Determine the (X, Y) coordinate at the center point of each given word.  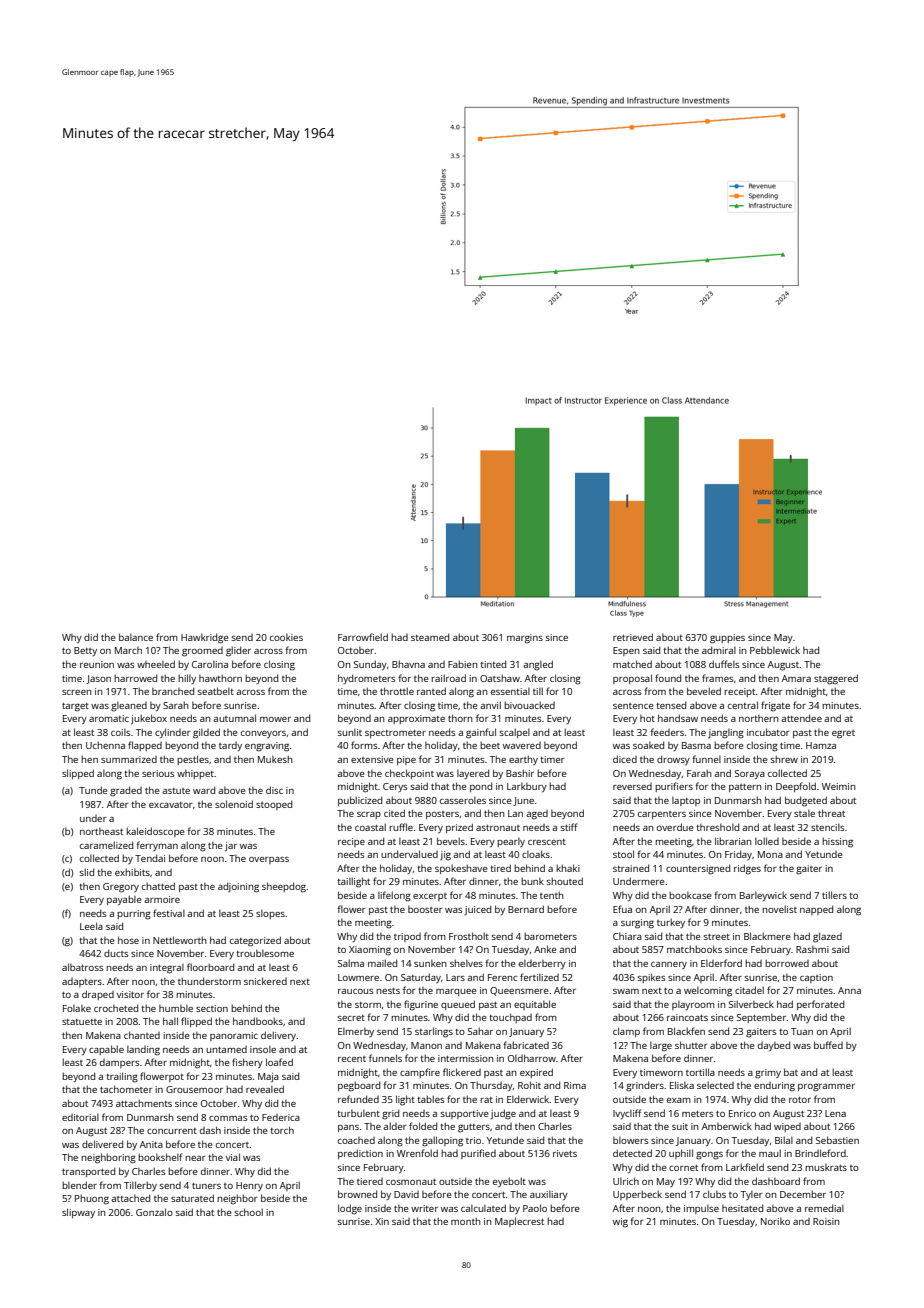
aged (537, 815)
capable (106, 1050)
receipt (740, 692)
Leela (91, 926)
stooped (274, 805)
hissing (837, 842)
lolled (767, 841)
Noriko (775, 1221)
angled (538, 665)
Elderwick (528, 1099)
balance (136, 637)
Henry (249, 1186)
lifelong (394, 896)
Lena (835, 1113)
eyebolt (509, 1182)
